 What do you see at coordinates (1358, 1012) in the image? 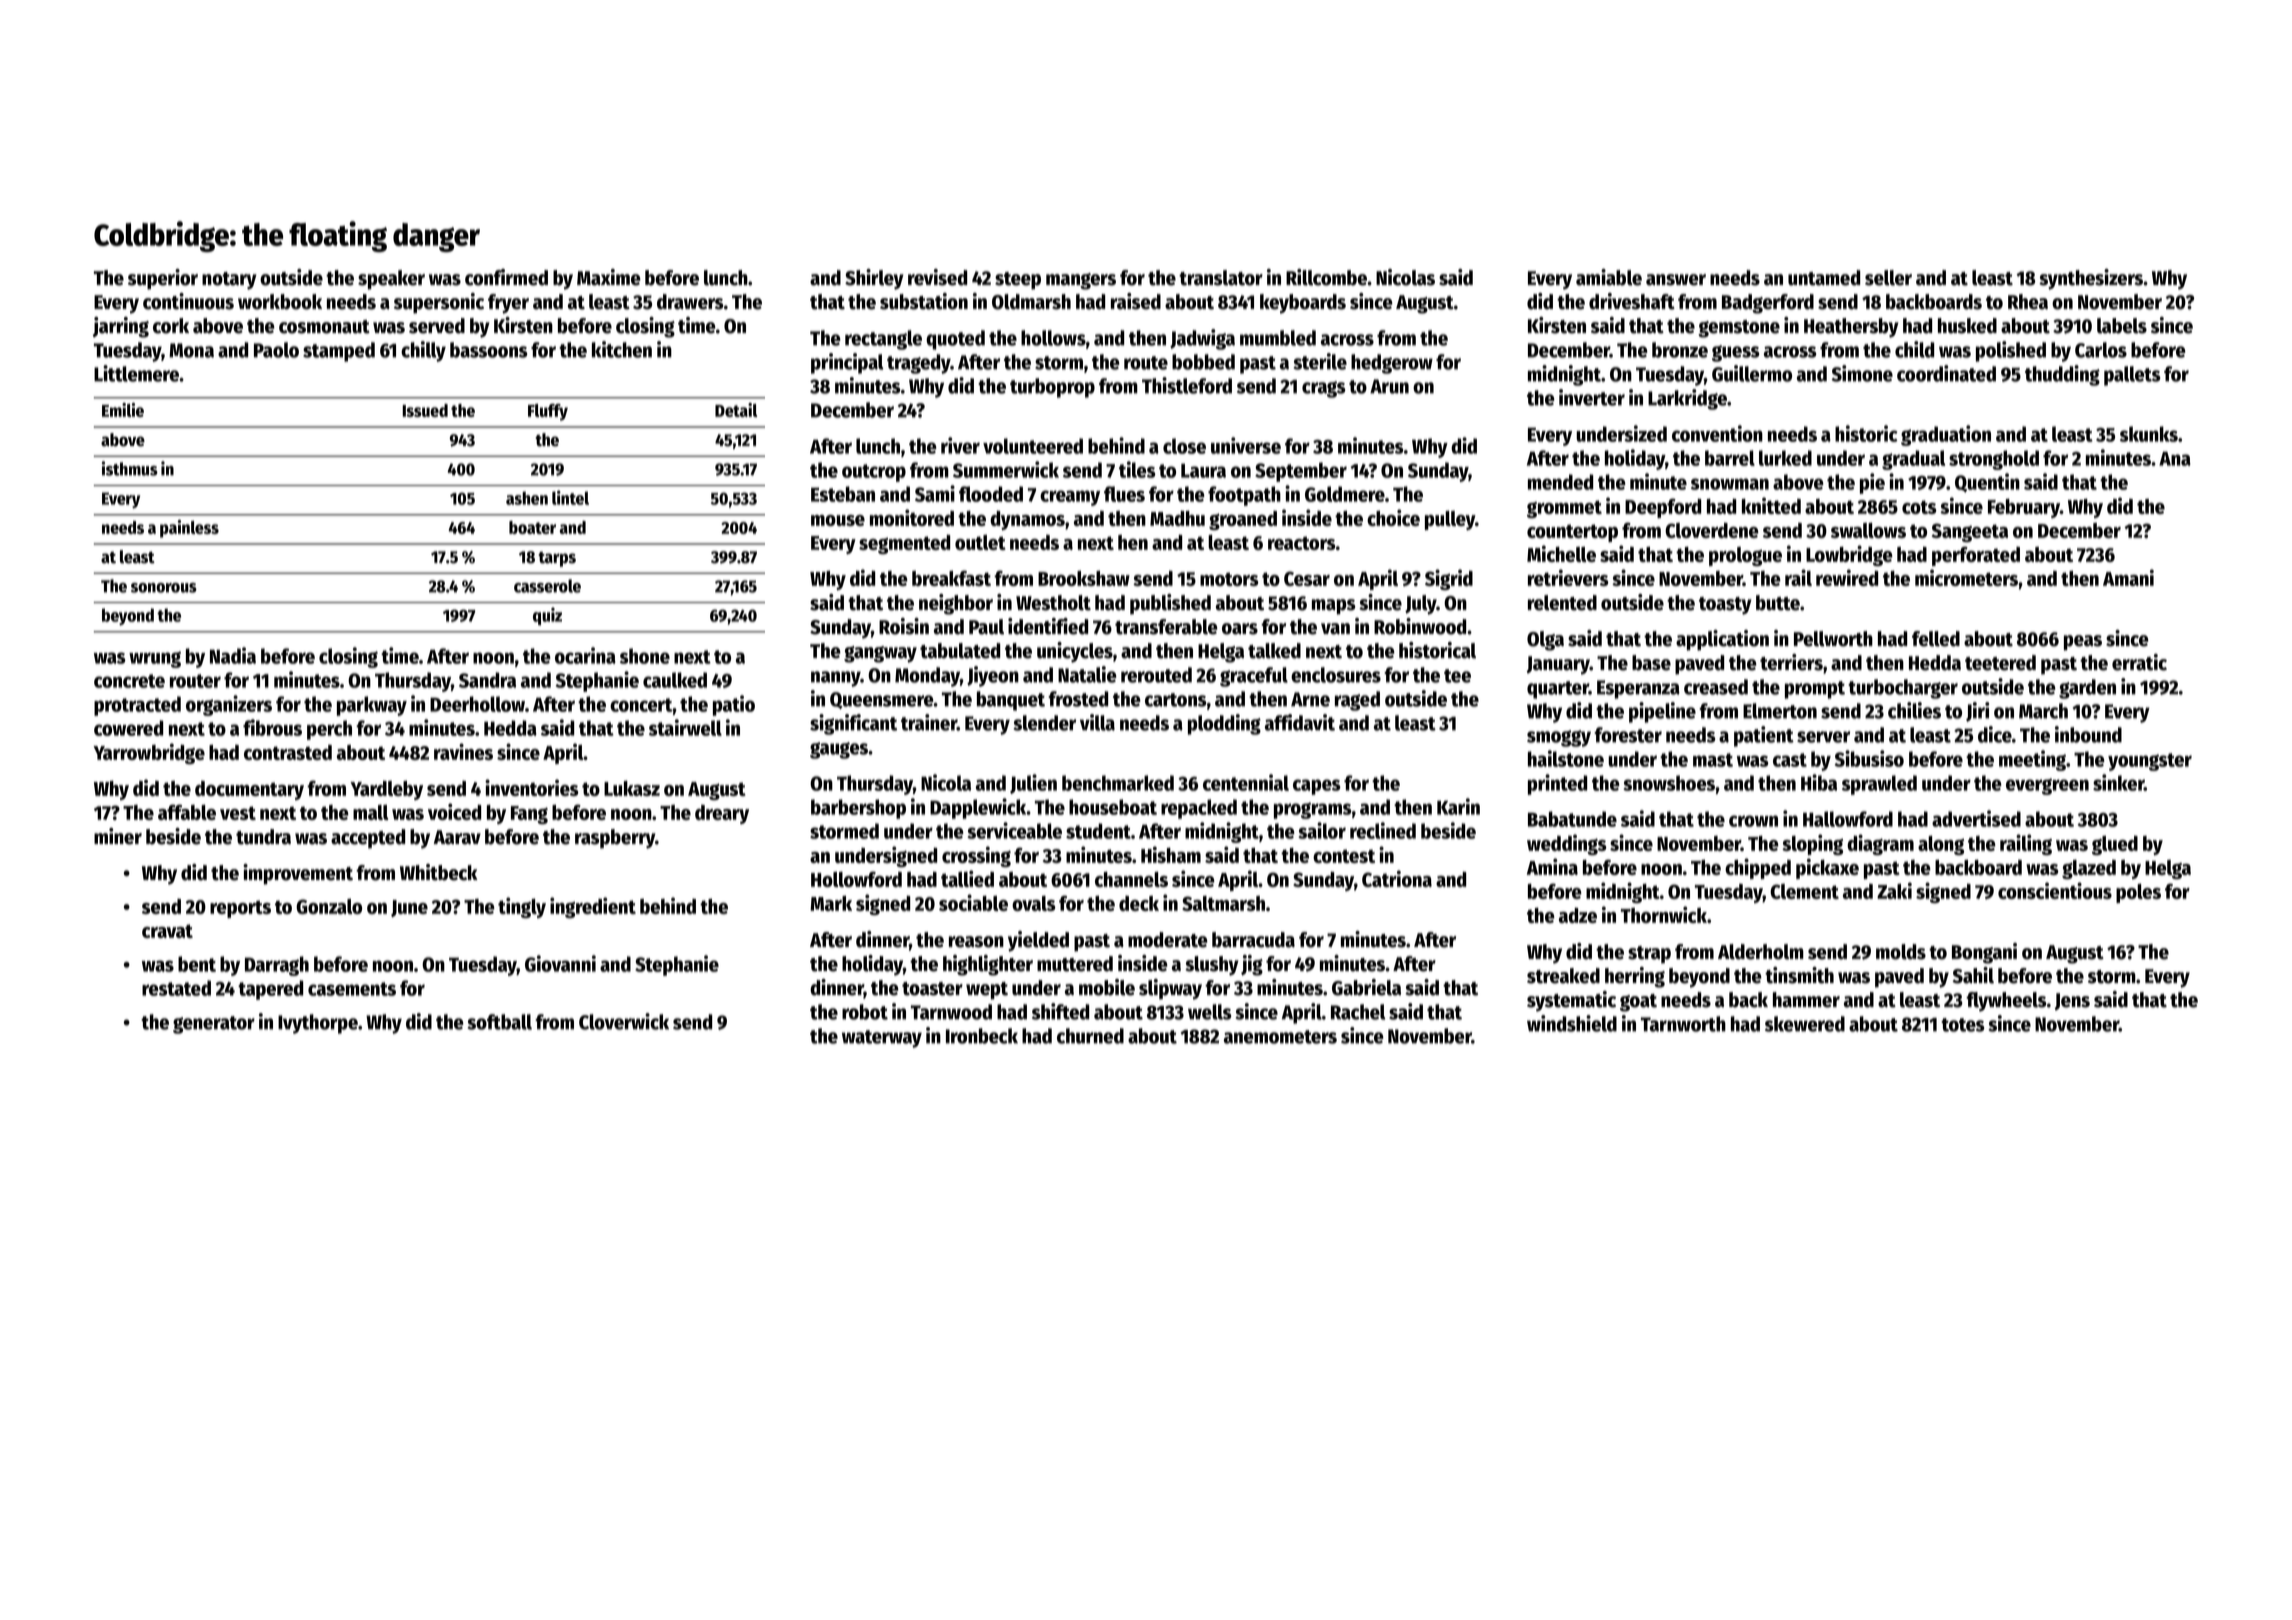
I see `Rachel` at bounding box center [1358, 1012].
